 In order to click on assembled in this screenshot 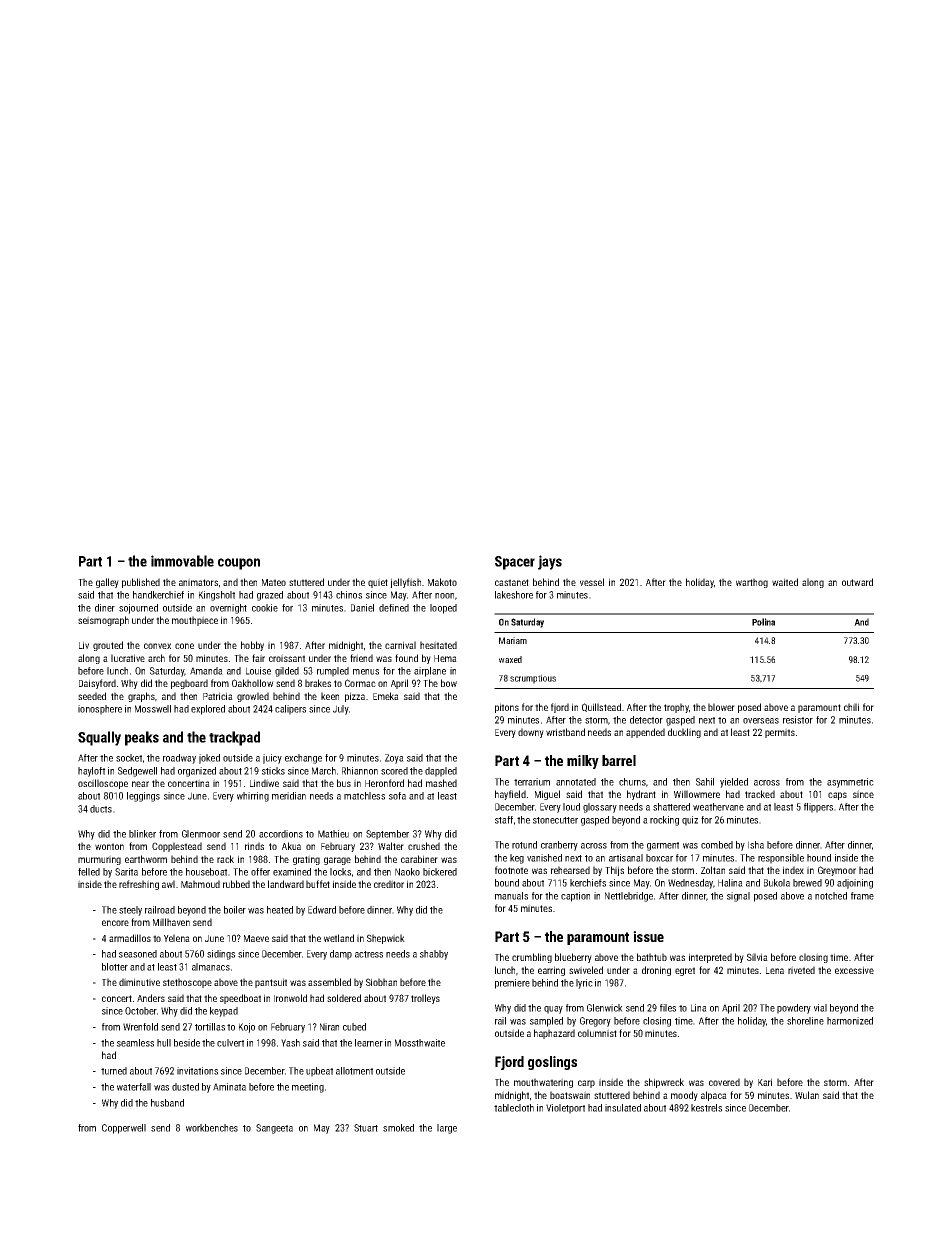, I will do `click(329, 982)`.
